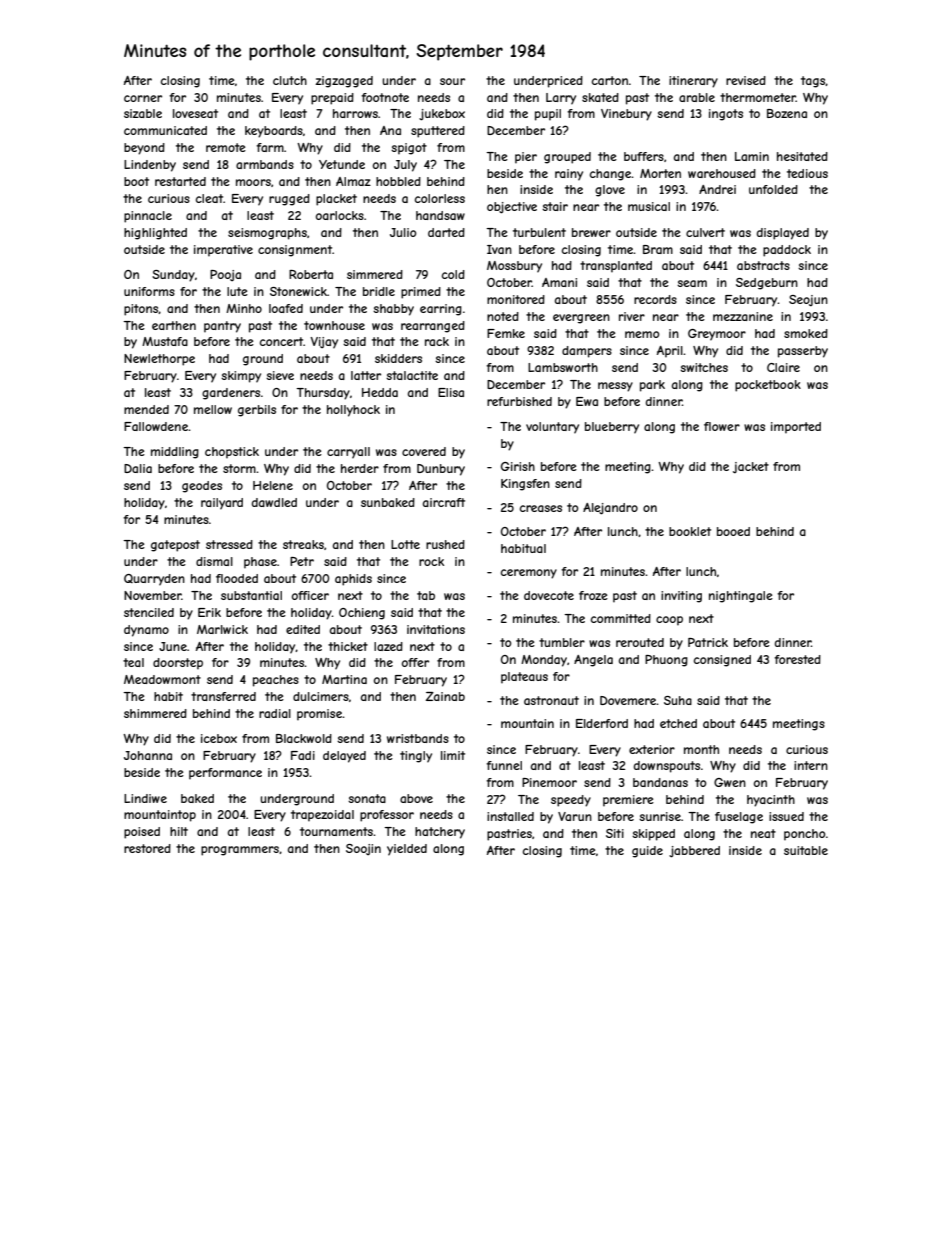 The height and width of the document is (1233, 952). I want to click on corner, so click(143, 98).
